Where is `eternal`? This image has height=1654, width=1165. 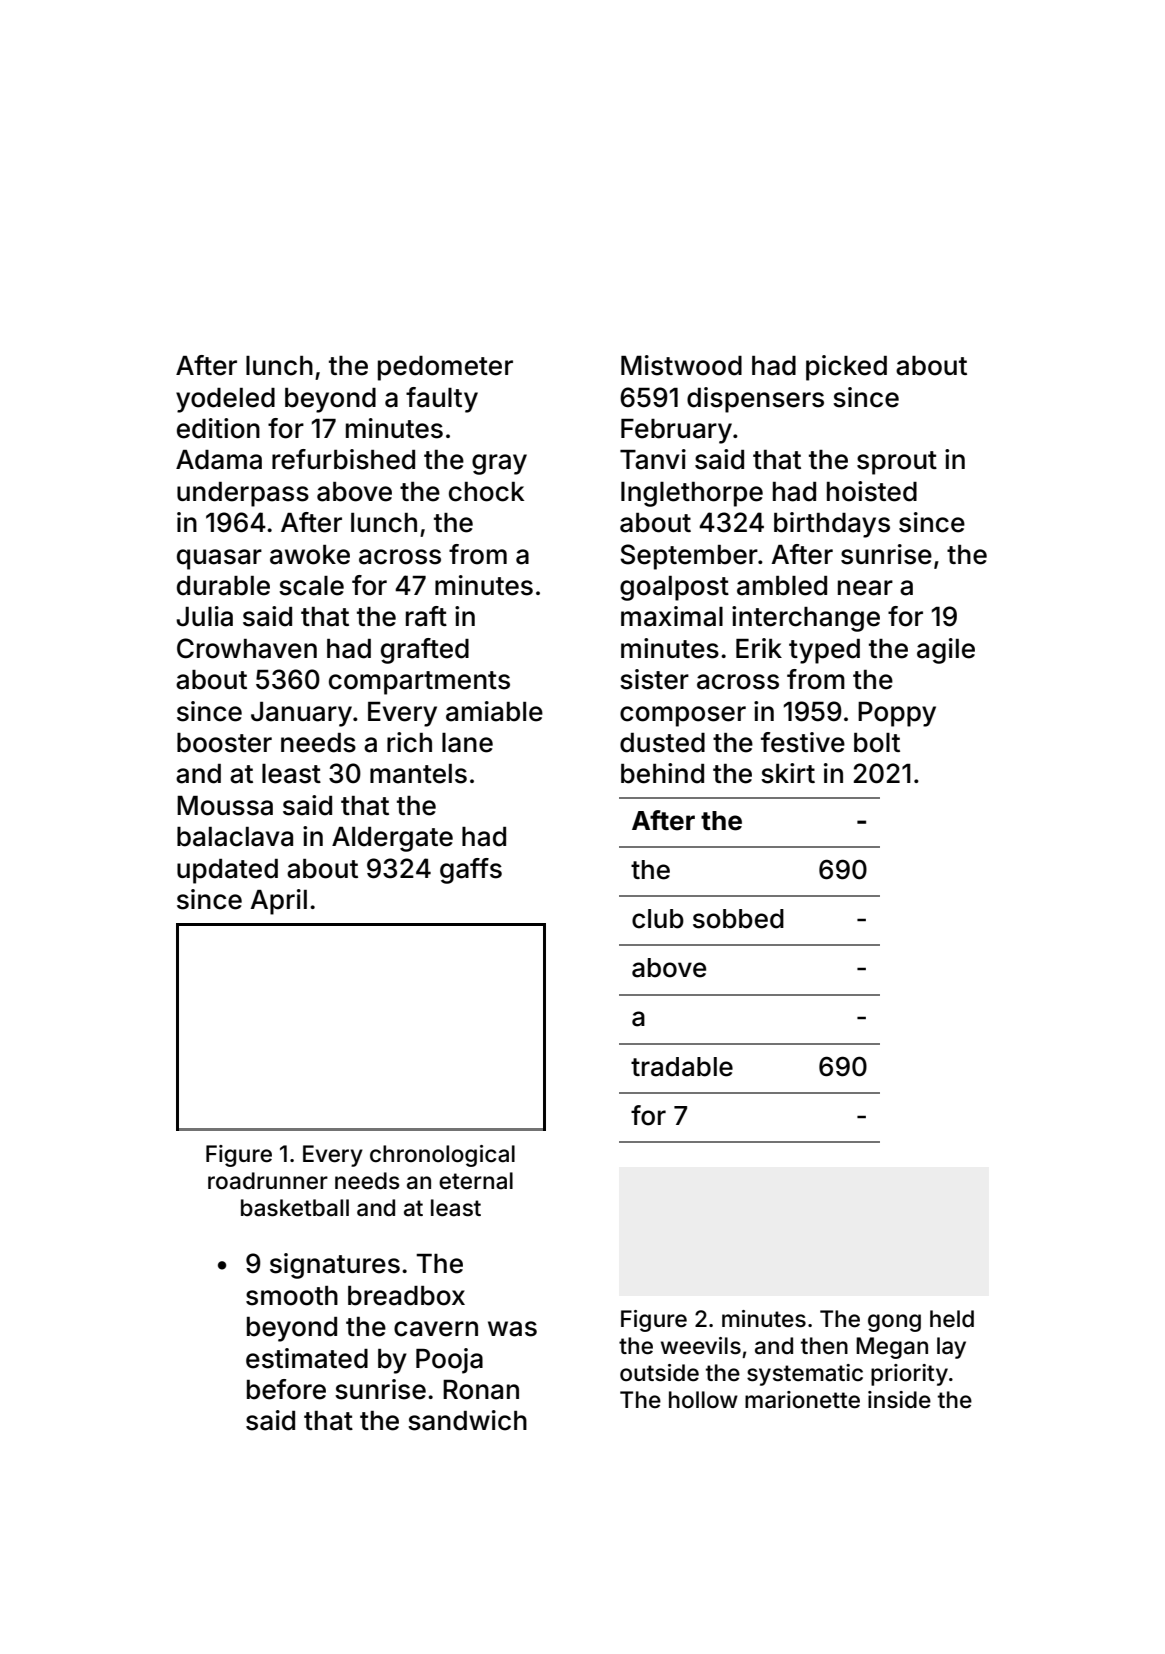 eternal is located at coordinates (476, 1181).
